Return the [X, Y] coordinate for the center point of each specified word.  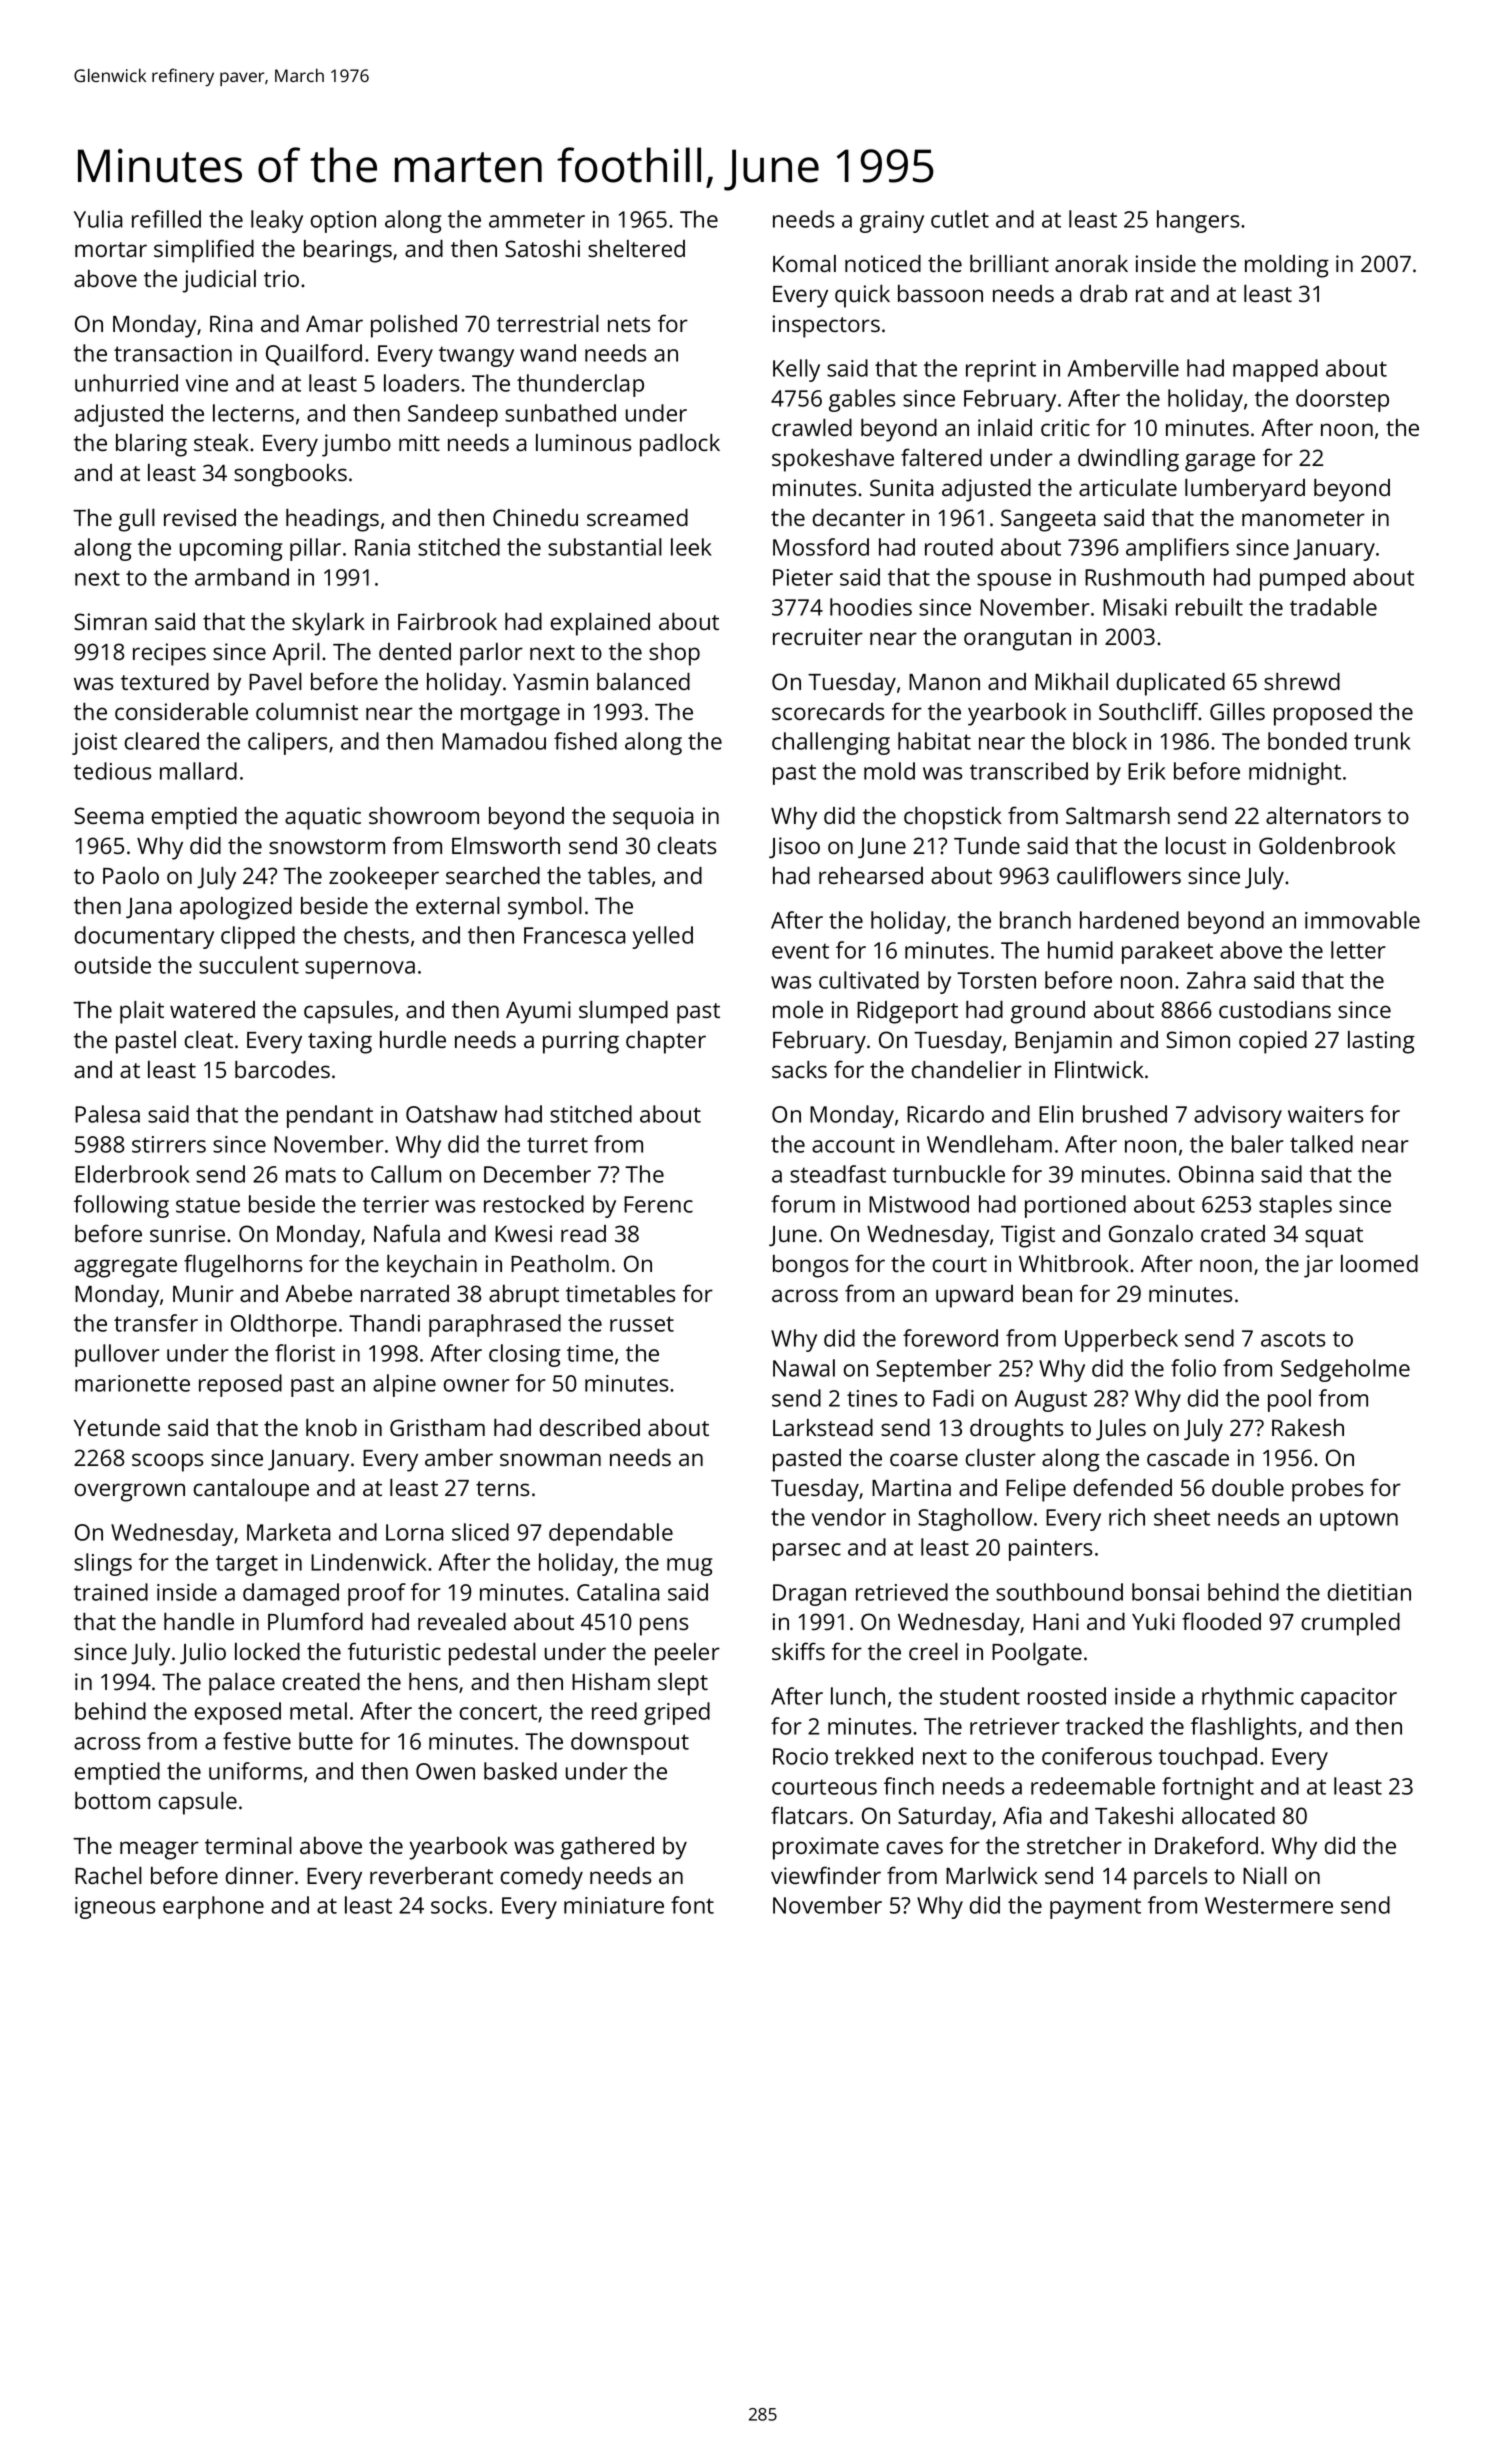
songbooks [290, 475]
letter [1358, 950]
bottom [112, 1800]
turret [557, 1145]
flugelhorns [243, 1266]
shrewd [1302, 681]
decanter [859, 517]
